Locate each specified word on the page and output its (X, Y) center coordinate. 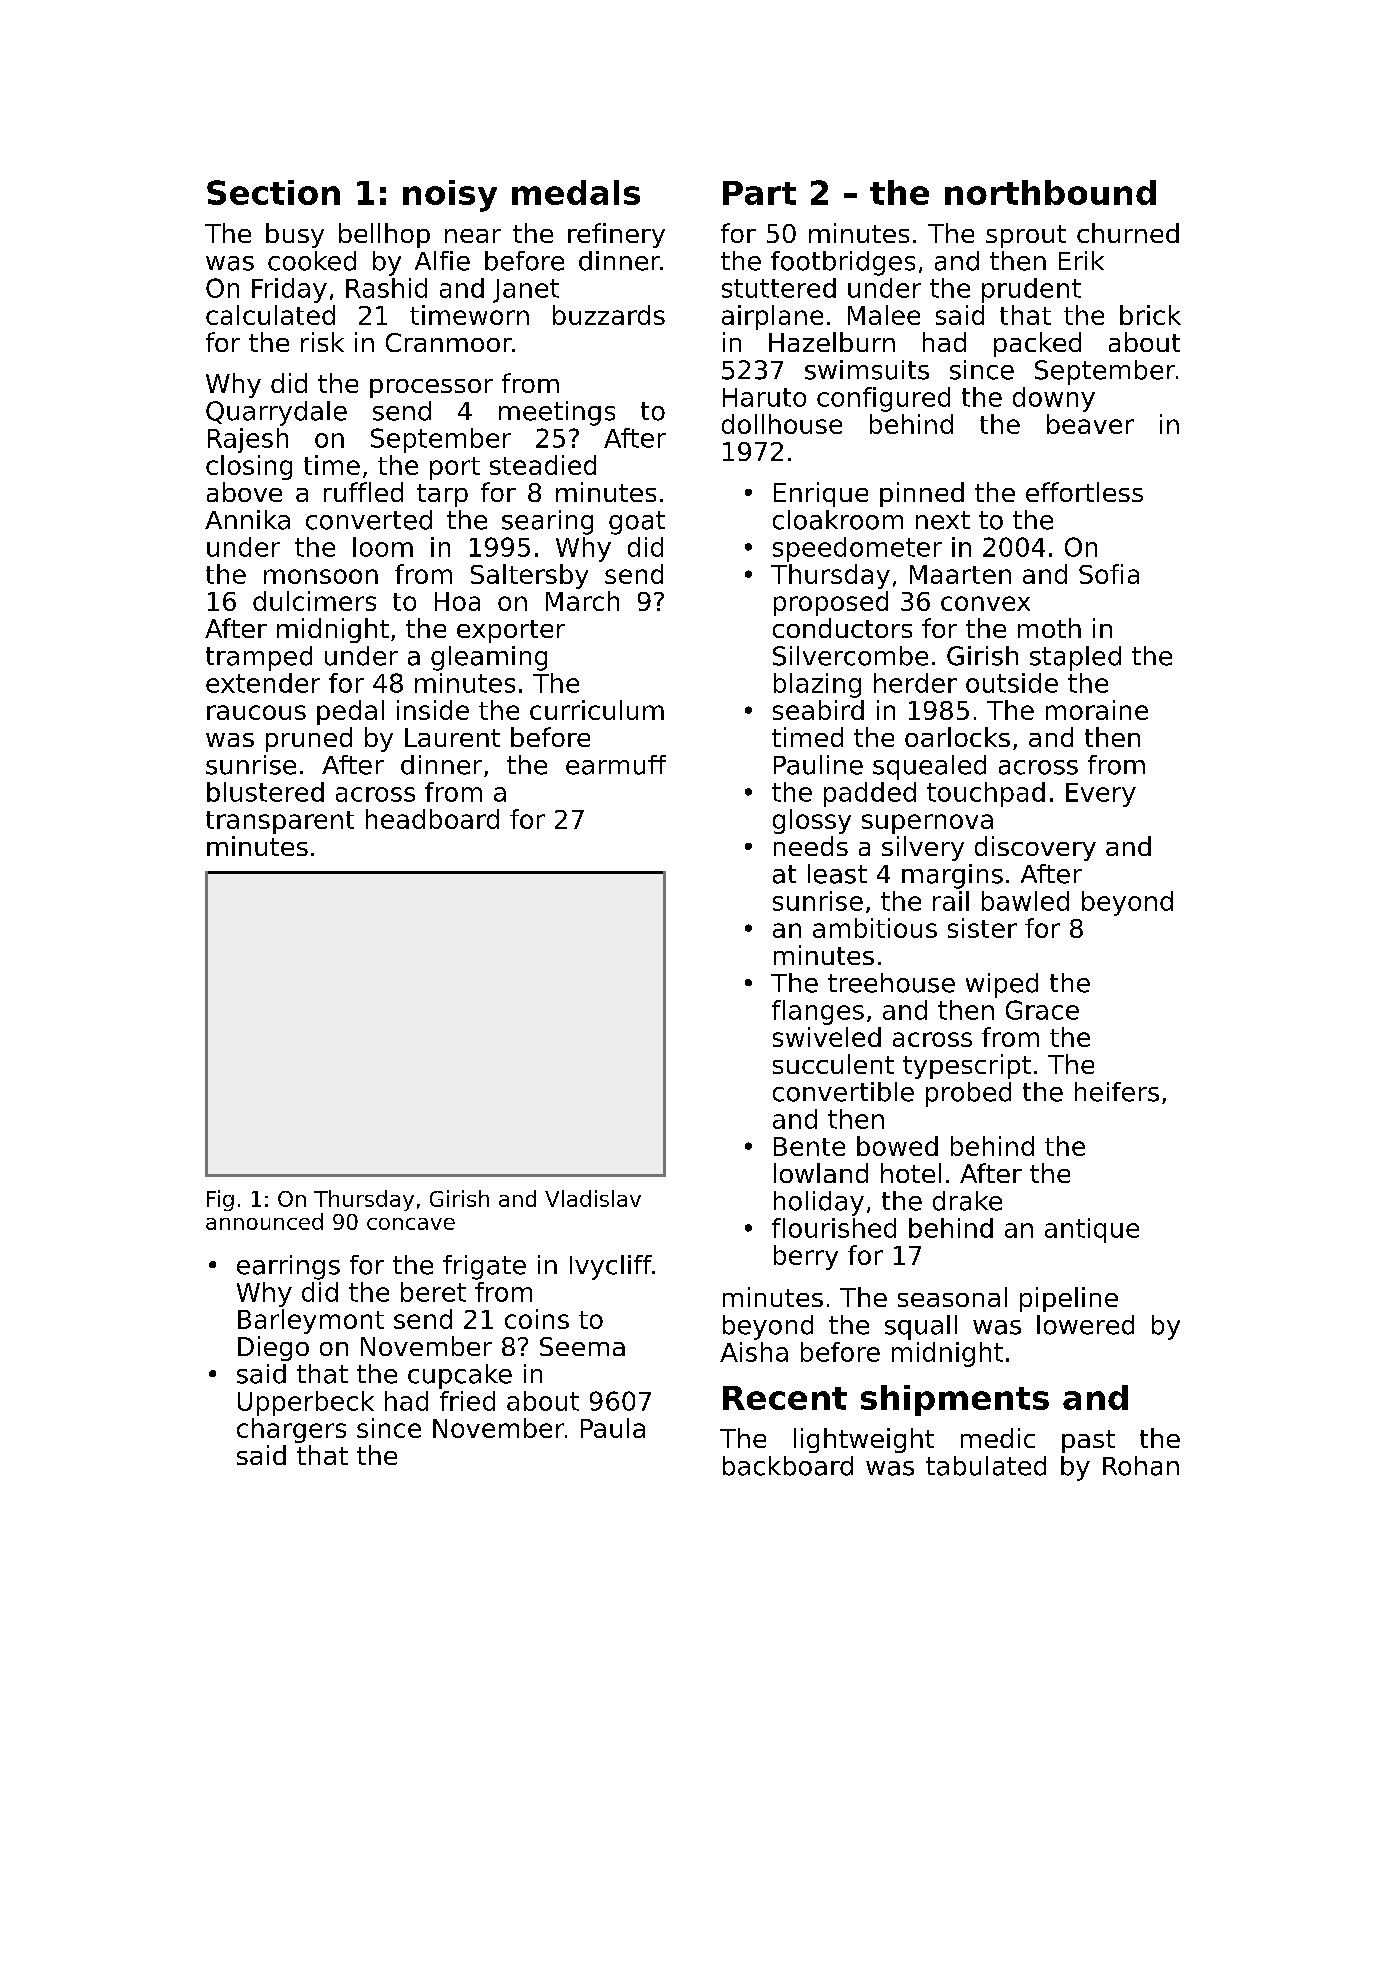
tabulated (986, 1466)
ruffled (363, 492)
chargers (291, 1430)
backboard (788, 1466)
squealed (929, 767)
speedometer (857, 549)
